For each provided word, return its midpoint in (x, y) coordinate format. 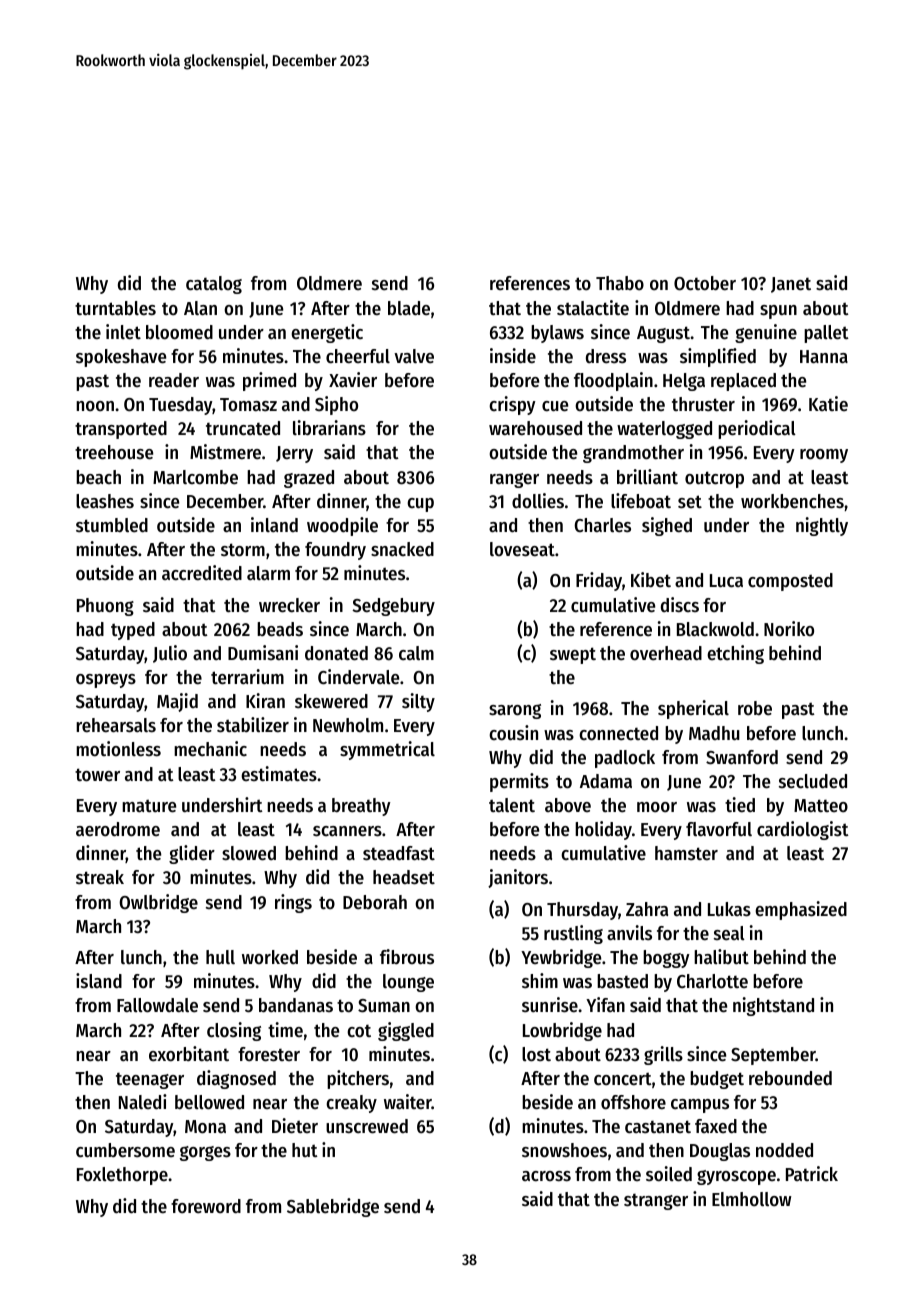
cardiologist (803, 830)
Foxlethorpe (122, 1176)
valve (414, 356)
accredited (202, 573)
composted (790, 582)
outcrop (714, 479)
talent (512, 805)
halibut (721, 956)
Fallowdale (157, 1005)
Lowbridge (562, 1031)
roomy (824, 456)
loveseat (522, 549)
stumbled (112, 525)
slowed (249, 853)
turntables (115, 308)
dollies (538, 501)
